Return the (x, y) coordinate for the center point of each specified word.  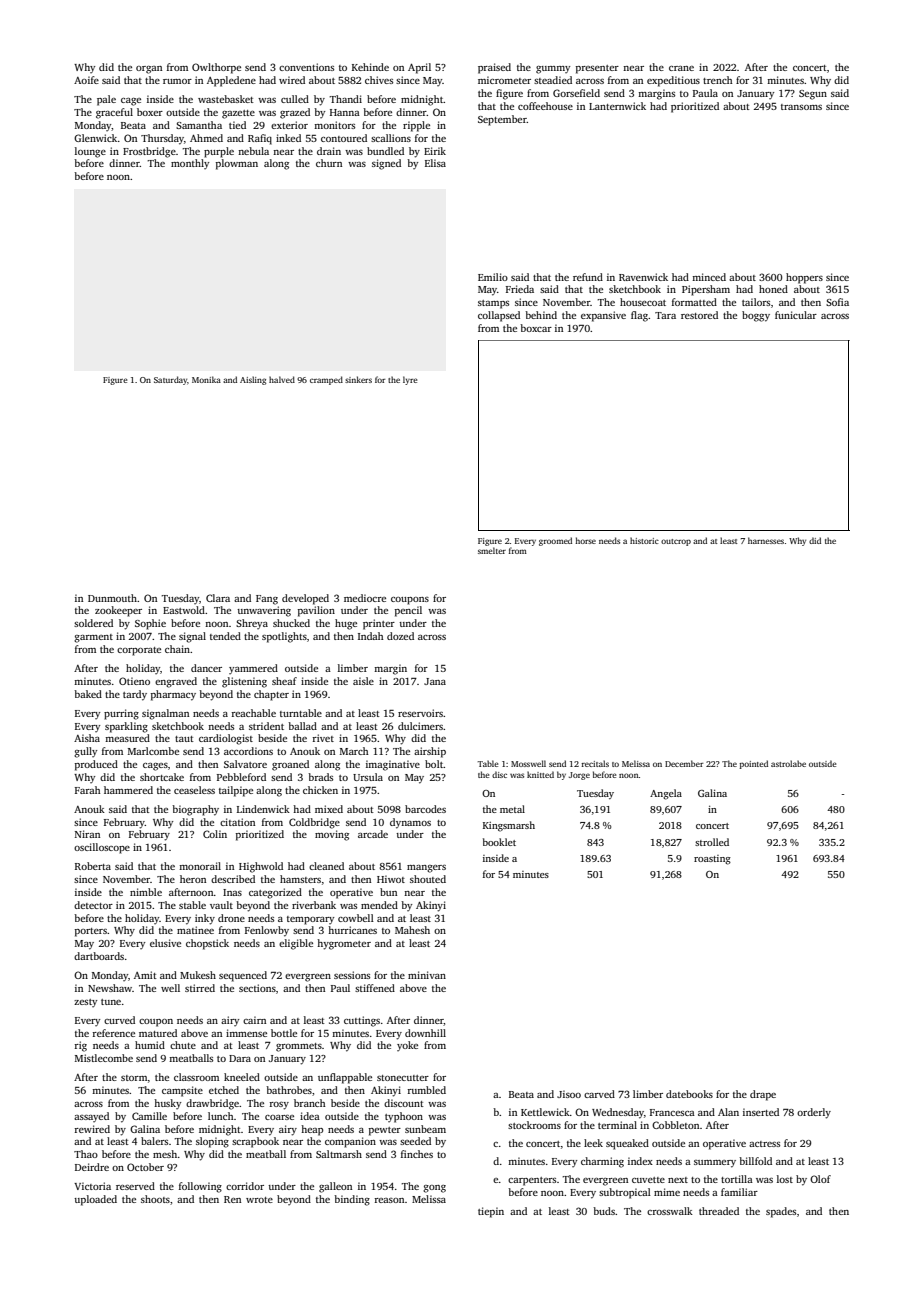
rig (81, 1046)
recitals (595, 763)
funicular (796, 315)
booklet (499, 842)
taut (184, 739)
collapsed (499, 316)
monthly (190, 164)
